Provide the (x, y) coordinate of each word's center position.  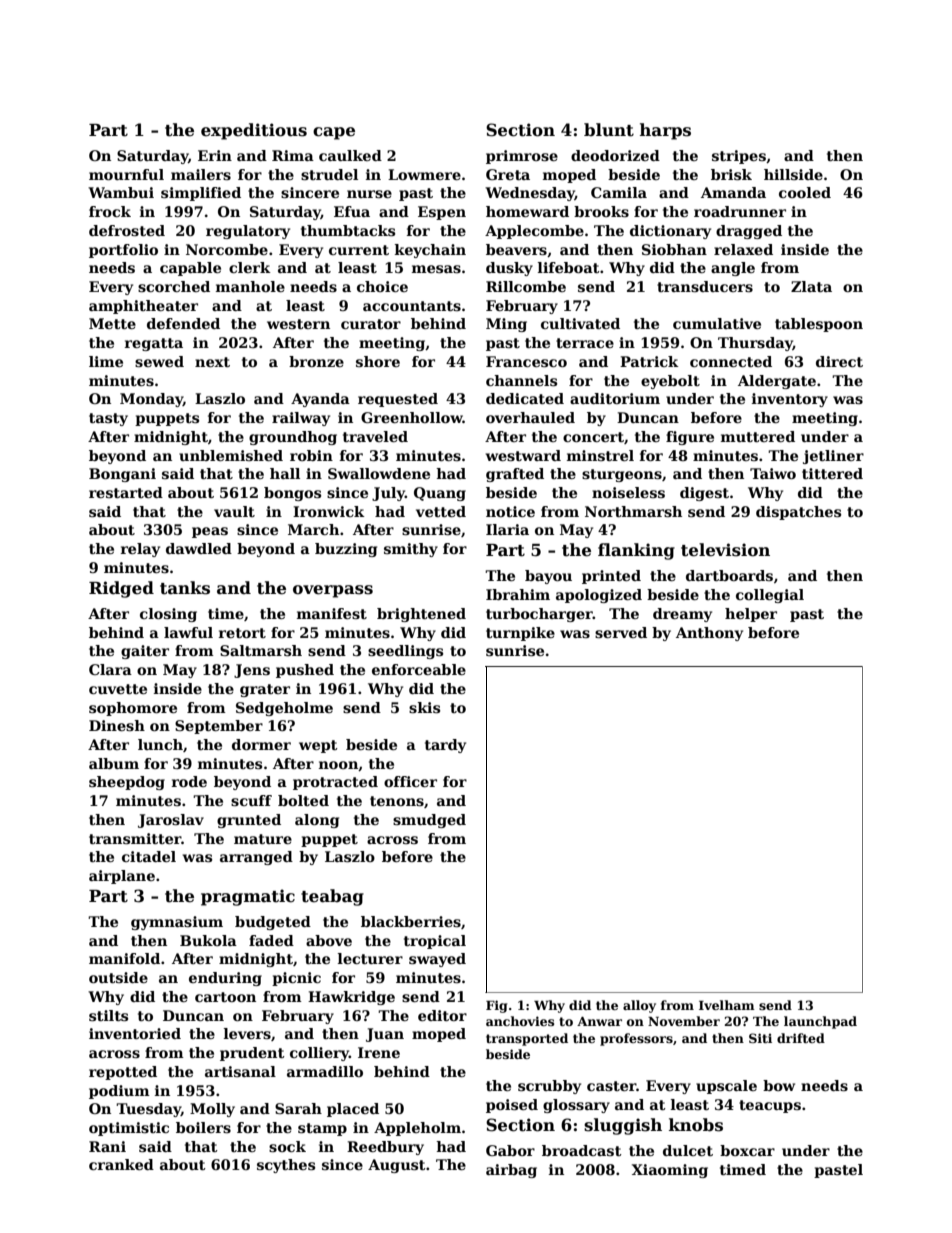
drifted (801, 1038)
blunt (609, 130)
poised (512, 1106)
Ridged (121, 589)
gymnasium (177, 923)
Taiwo (773, 473)
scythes (286, 1166)
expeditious (254, 131)
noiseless (628, 492)
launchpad (820, 1022)
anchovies (520, 1021)
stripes (739, 157)
